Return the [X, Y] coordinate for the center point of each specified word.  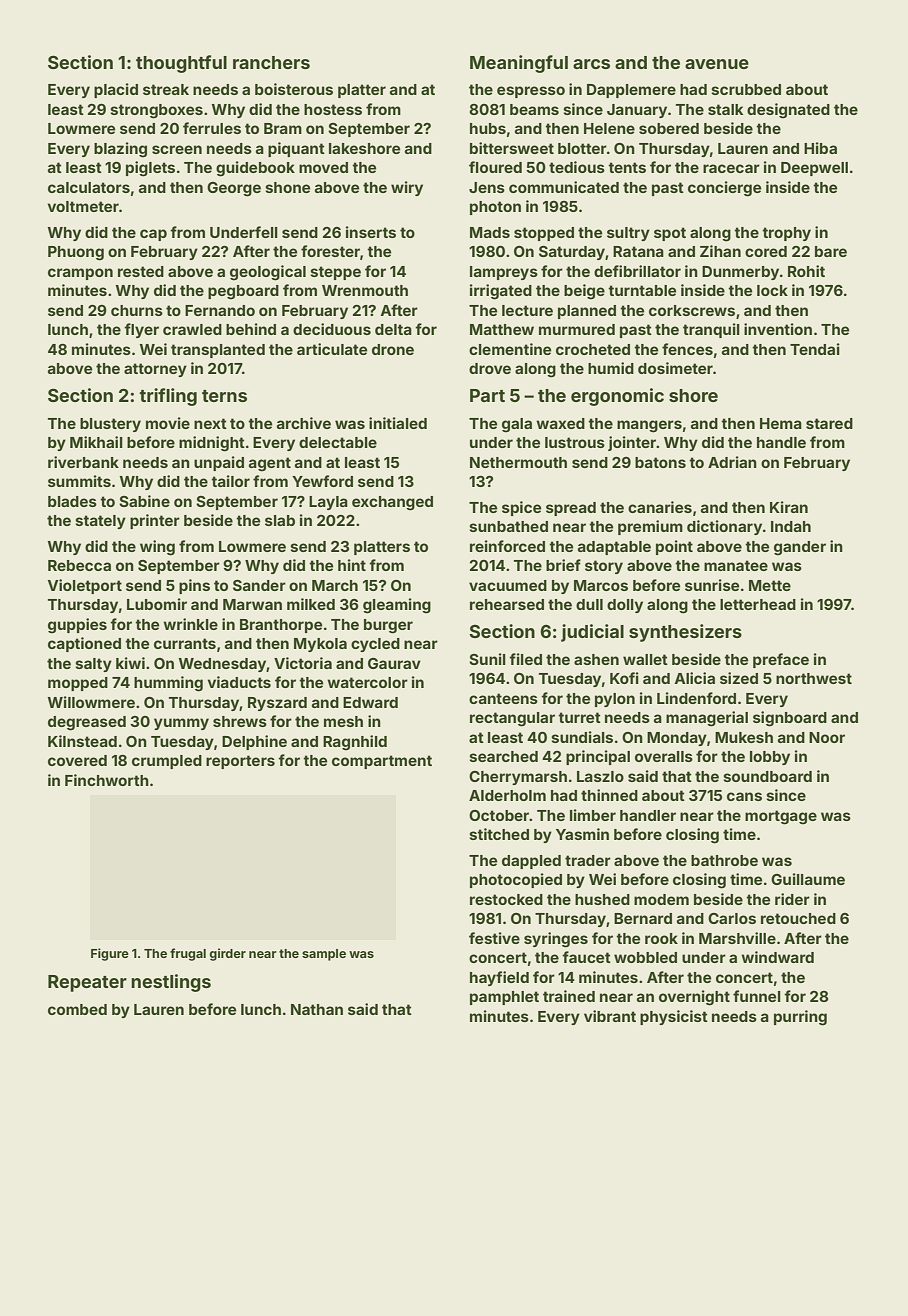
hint [352, 565]
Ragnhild [355, 743]
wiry [407, 188]
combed [77, 1009]
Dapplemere [631, 91]
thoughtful [181, 64]
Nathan [317, 1009]
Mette [770, 585]
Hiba [820, 148]
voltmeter [83, 206]
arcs [591, 64]
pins [194, 586]
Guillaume [808, 879]
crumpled [167, 762]
